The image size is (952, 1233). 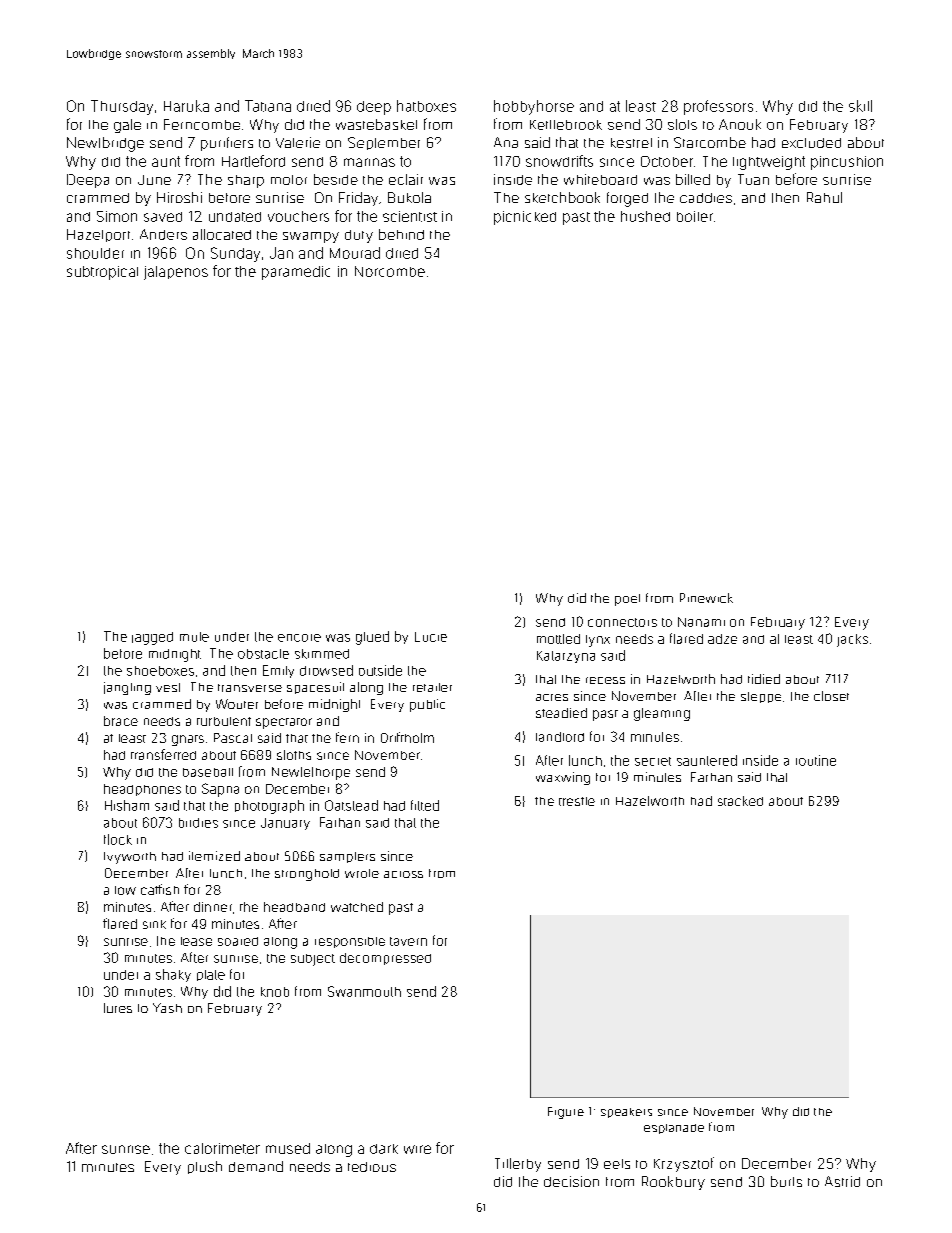 I want to click on Norcombe, so click(x=390, y=271).
